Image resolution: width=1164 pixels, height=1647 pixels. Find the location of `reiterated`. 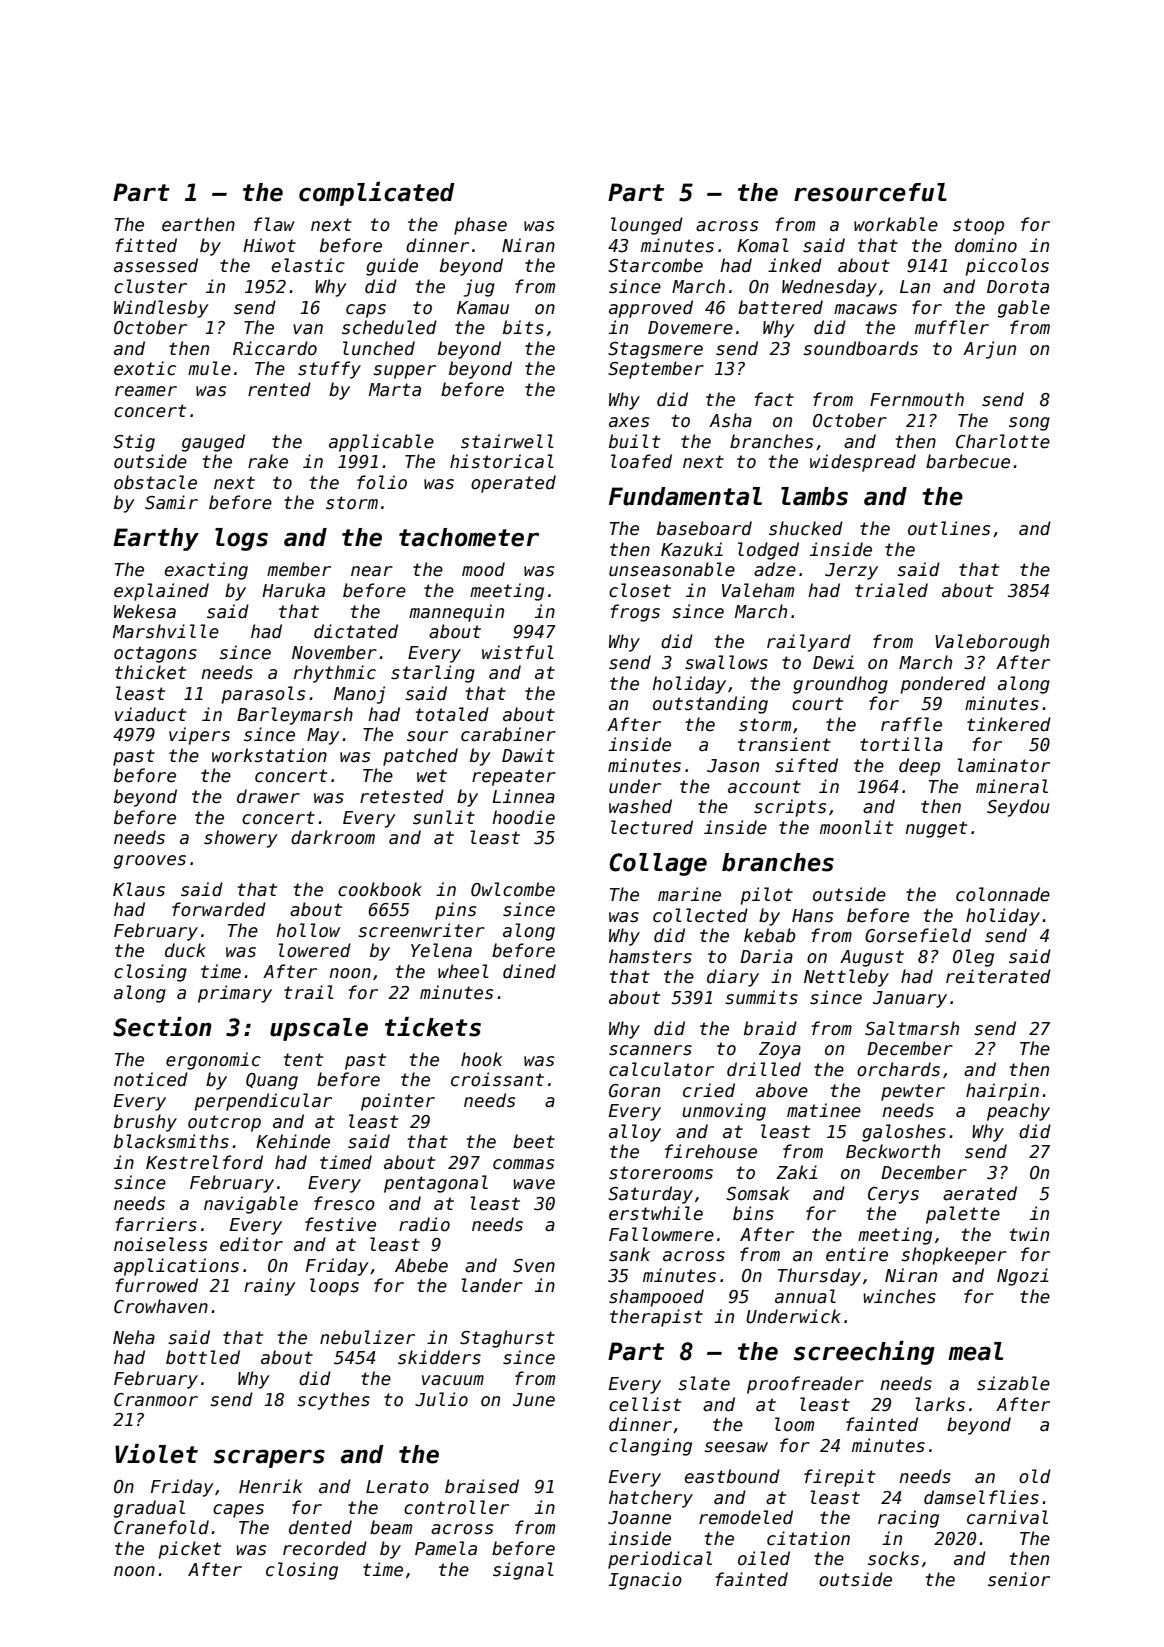

reiterated is located at coordinates (998, 976).
